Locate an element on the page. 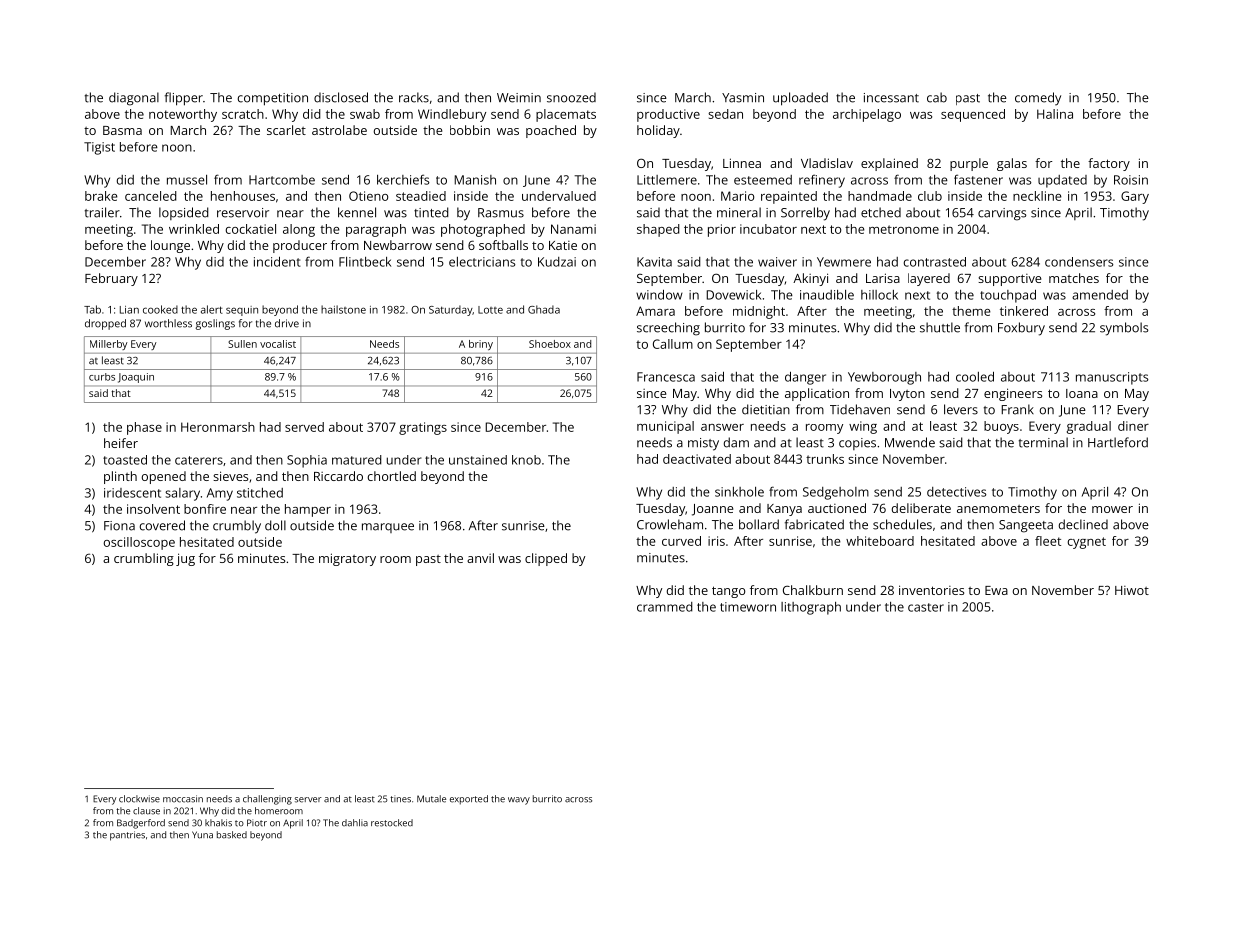  knob is located at coordinates (526, 460).
